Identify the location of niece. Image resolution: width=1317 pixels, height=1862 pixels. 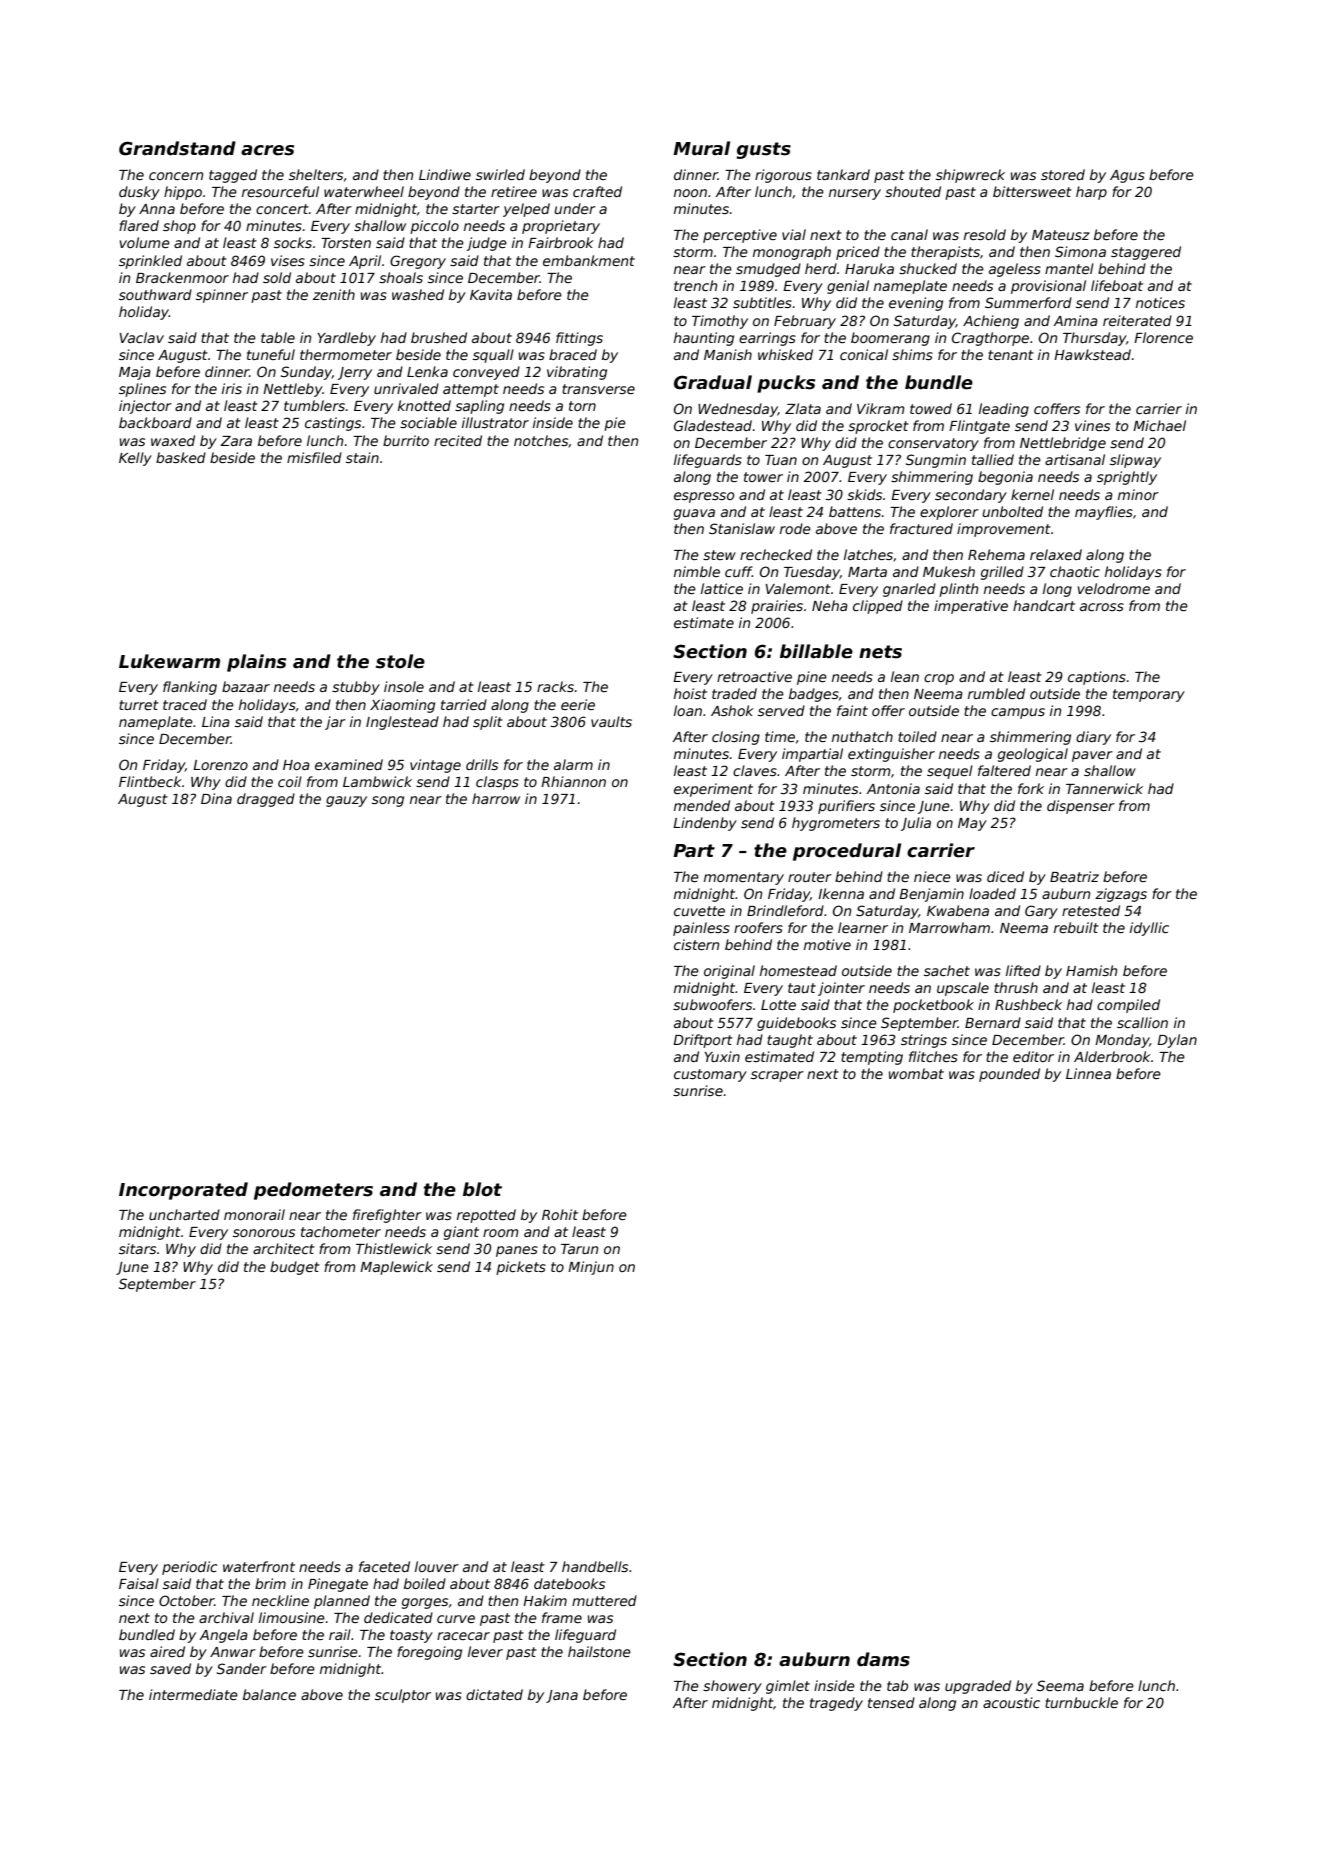
(932, 876).
